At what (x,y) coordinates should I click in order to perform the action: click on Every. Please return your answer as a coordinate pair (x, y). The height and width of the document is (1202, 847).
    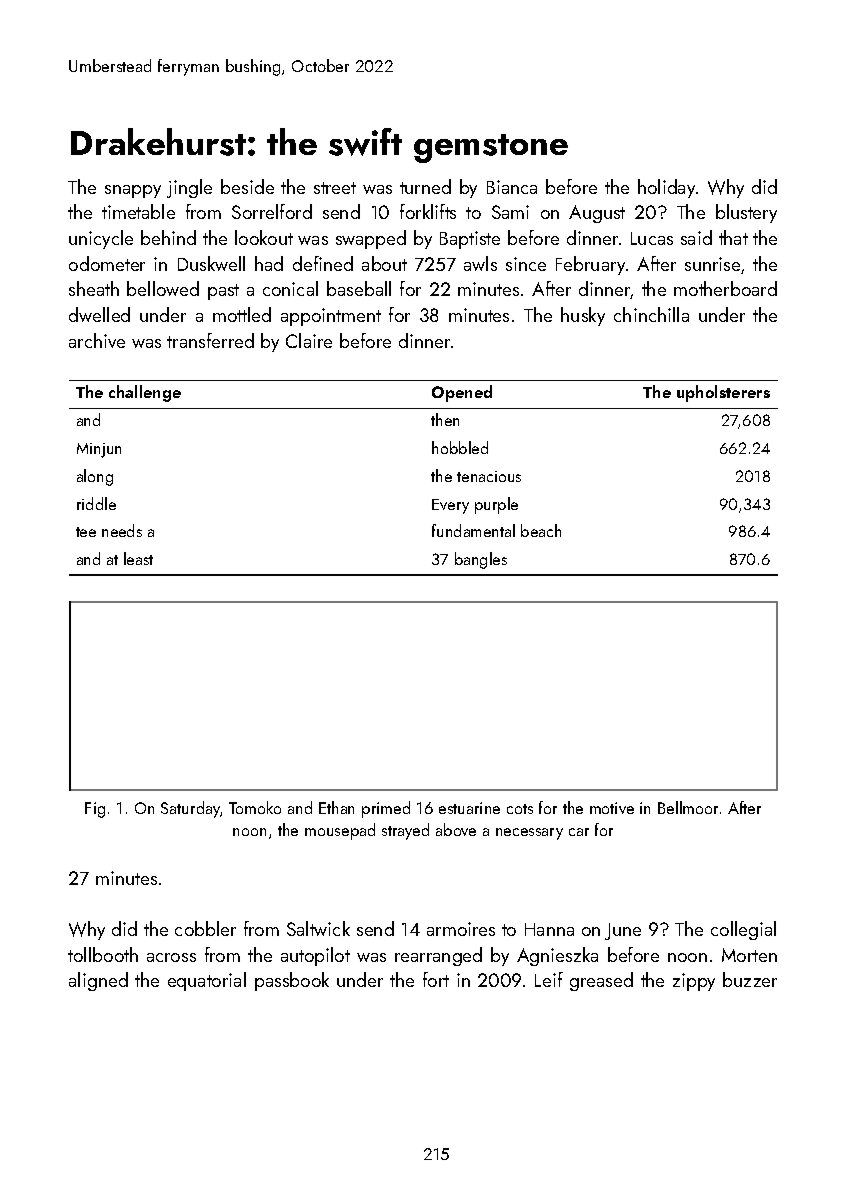
    Looking at the image, I should click on (450, 506).
